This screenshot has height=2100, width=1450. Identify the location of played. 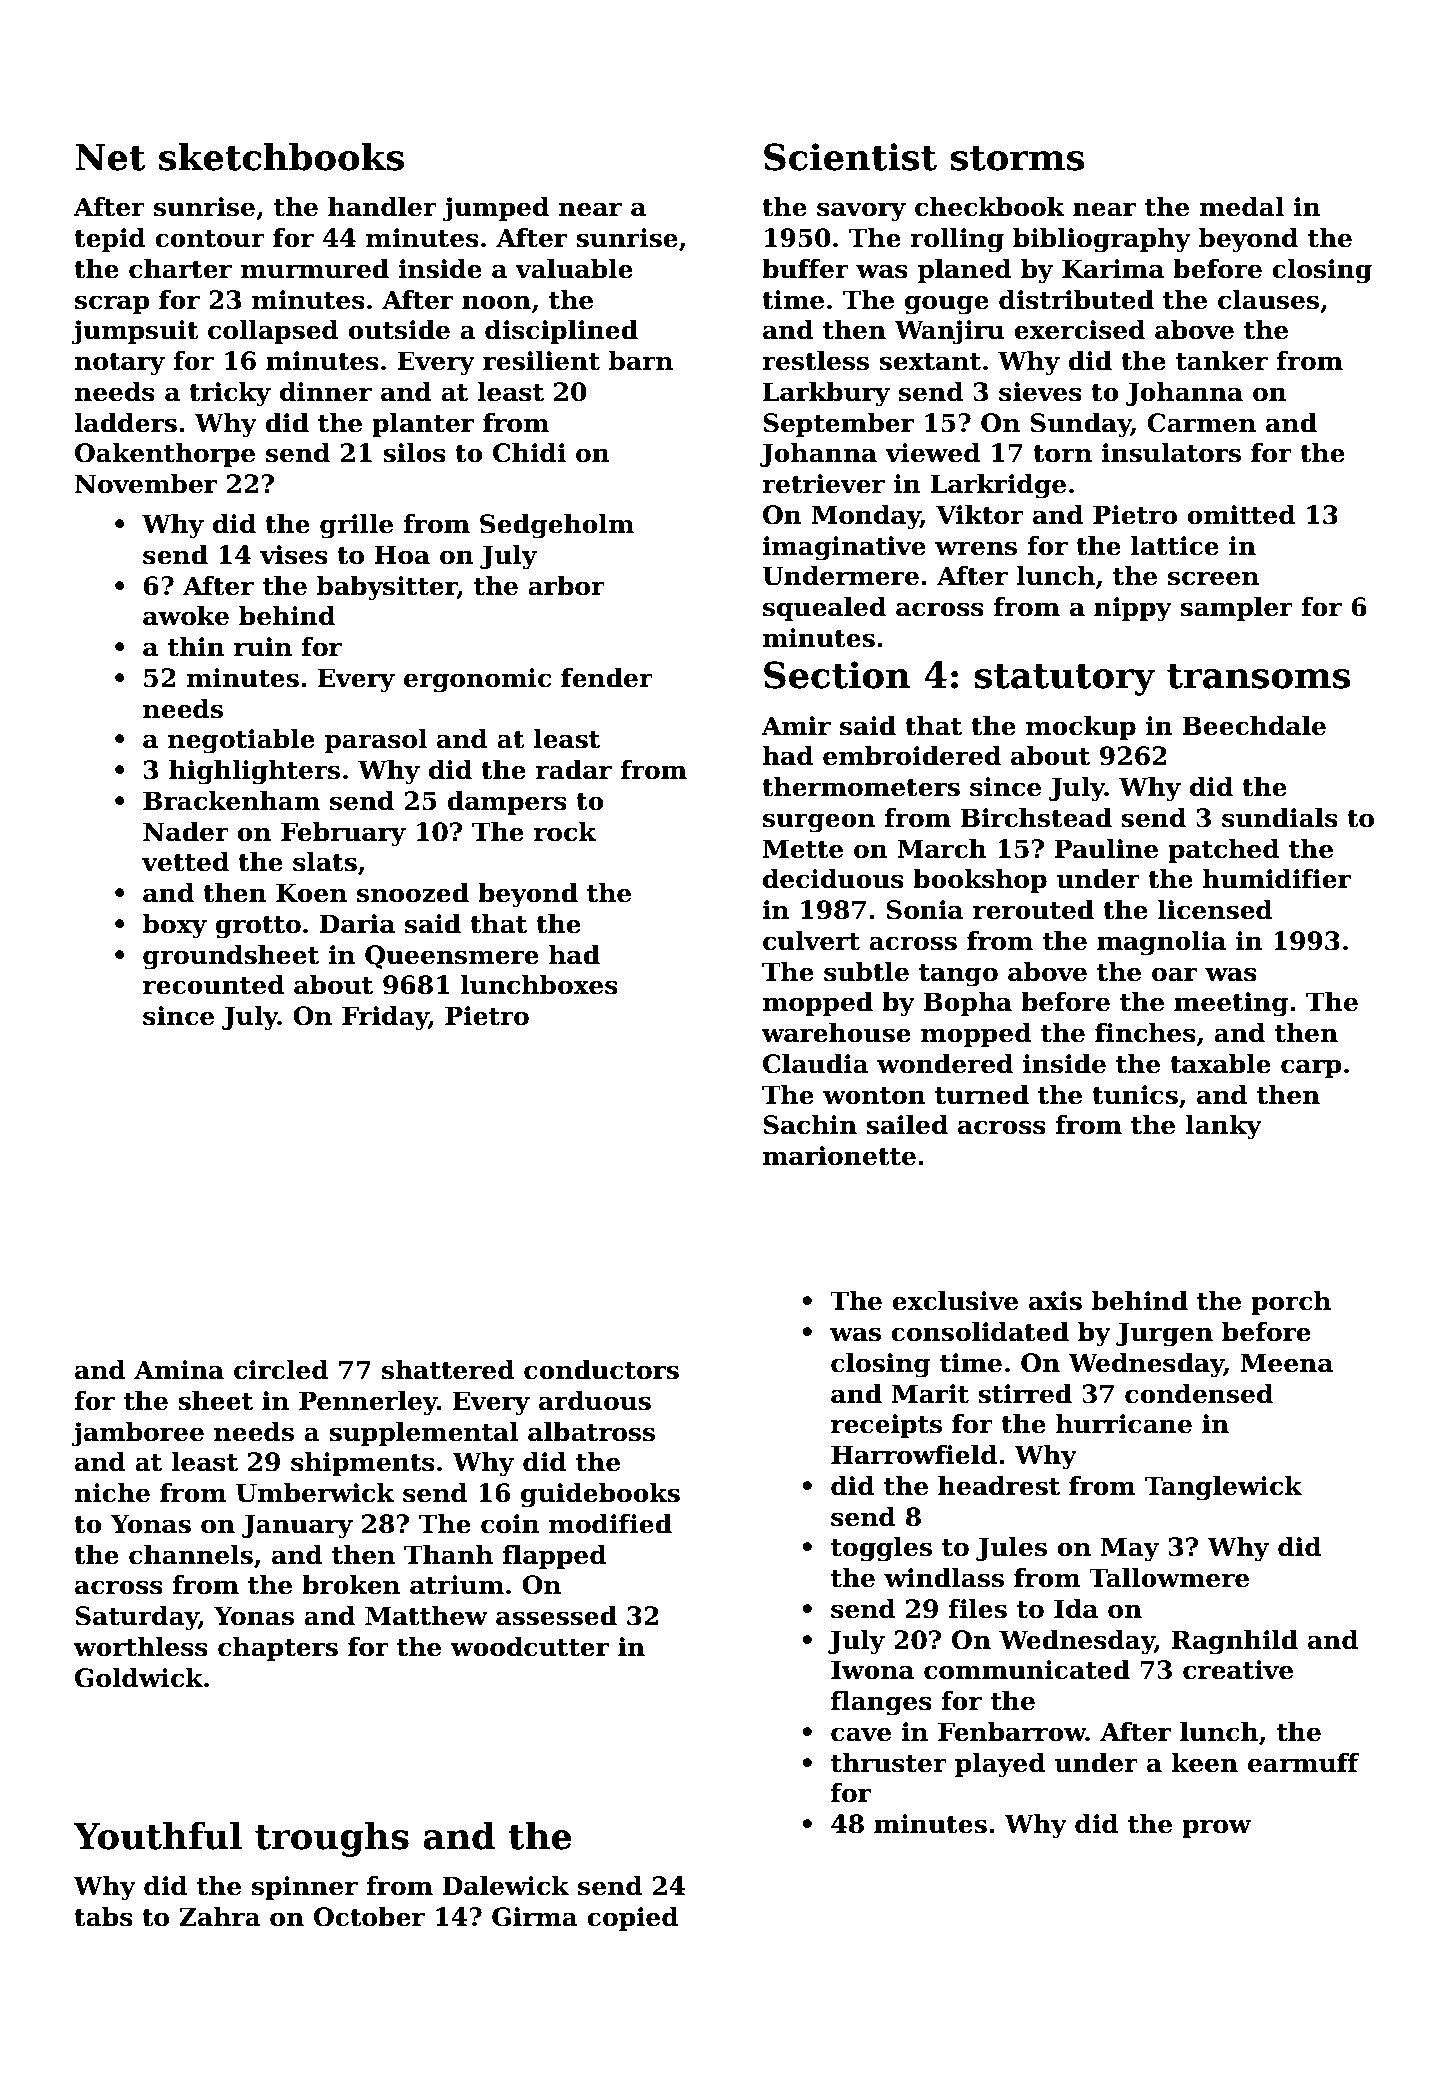
(1000, 1765).
